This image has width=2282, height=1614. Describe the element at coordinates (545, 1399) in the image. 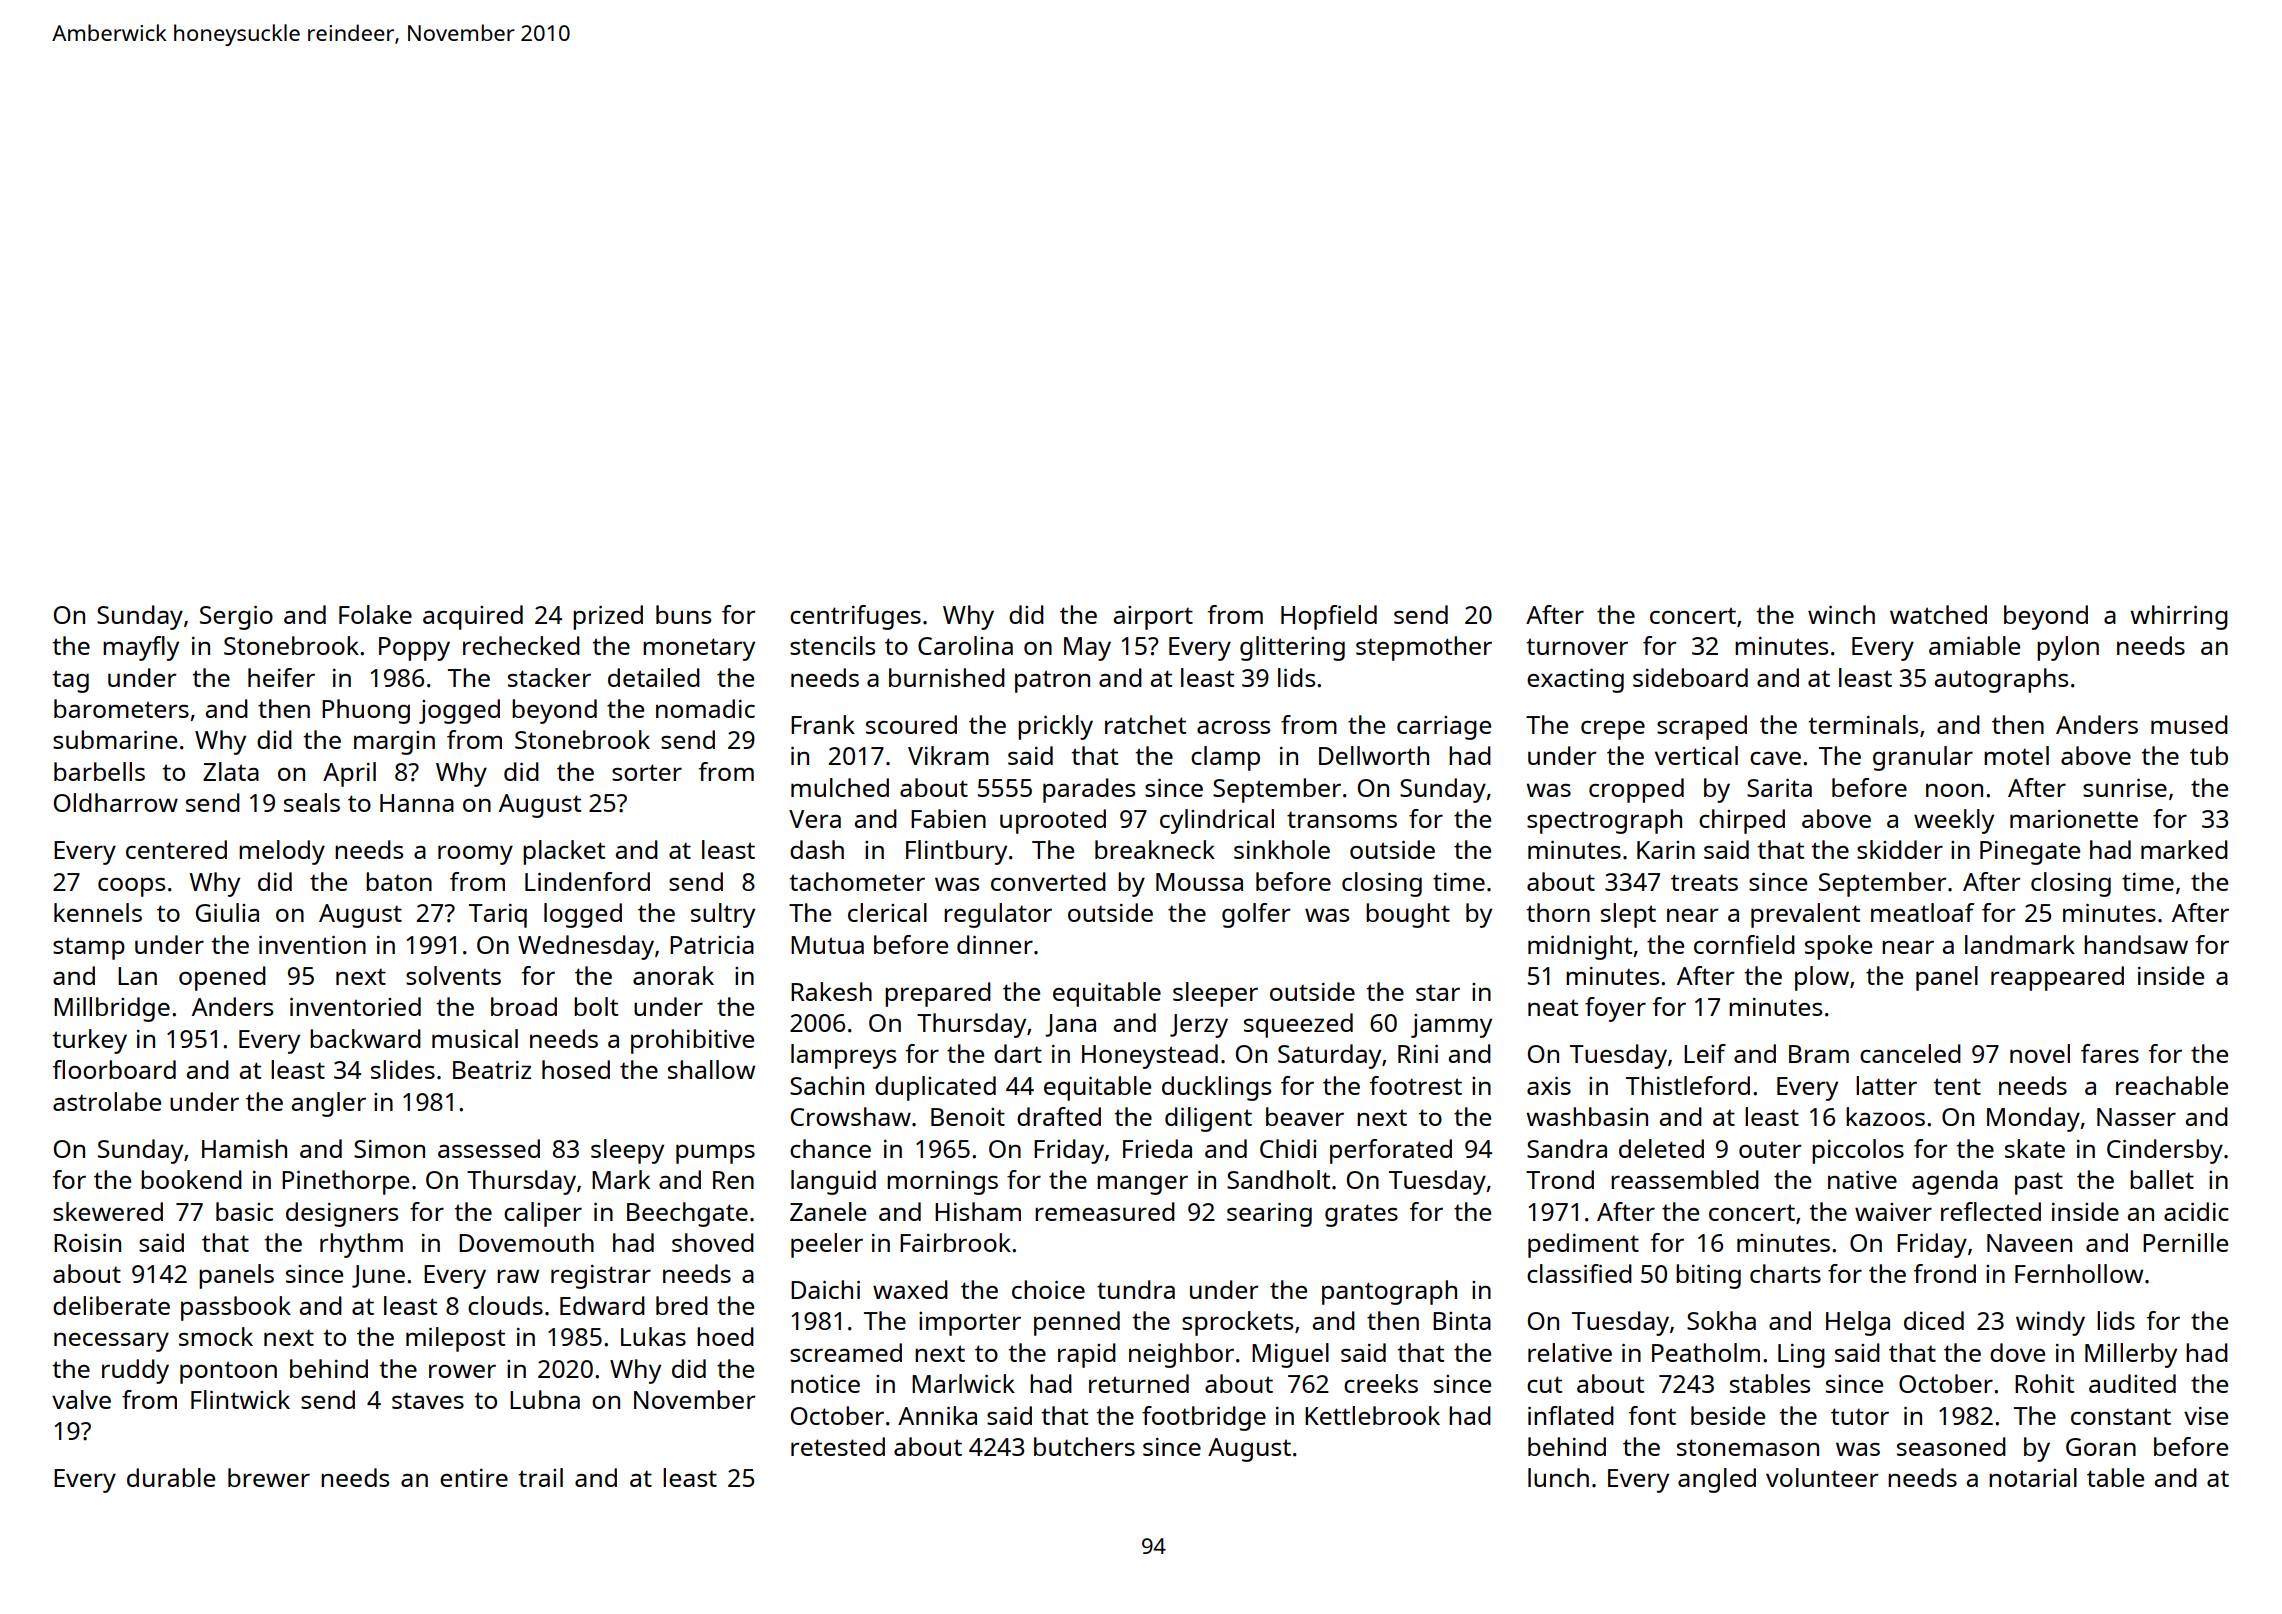

I see `Lubna` at that location.
